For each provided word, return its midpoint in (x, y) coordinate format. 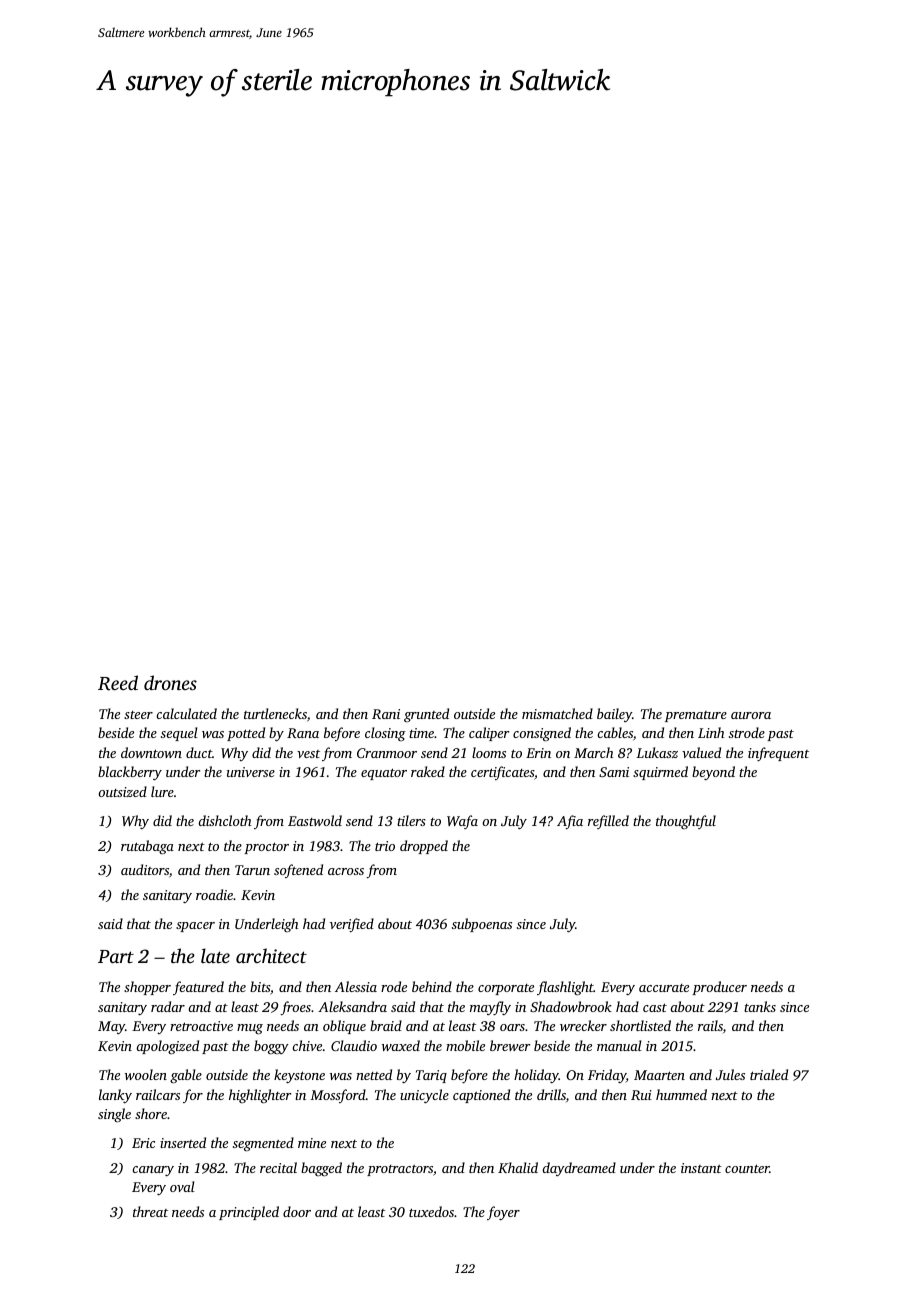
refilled (608, 822)
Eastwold (315, 820)
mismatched (557, 713)
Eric (143, 1143)
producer (719, 988)
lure (162, 791)
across (346, 871)
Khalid (518, 1167)
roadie (214, 894)
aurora (751, 715)
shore (151, 1113)
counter (747, 1168)
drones (170, 682)
